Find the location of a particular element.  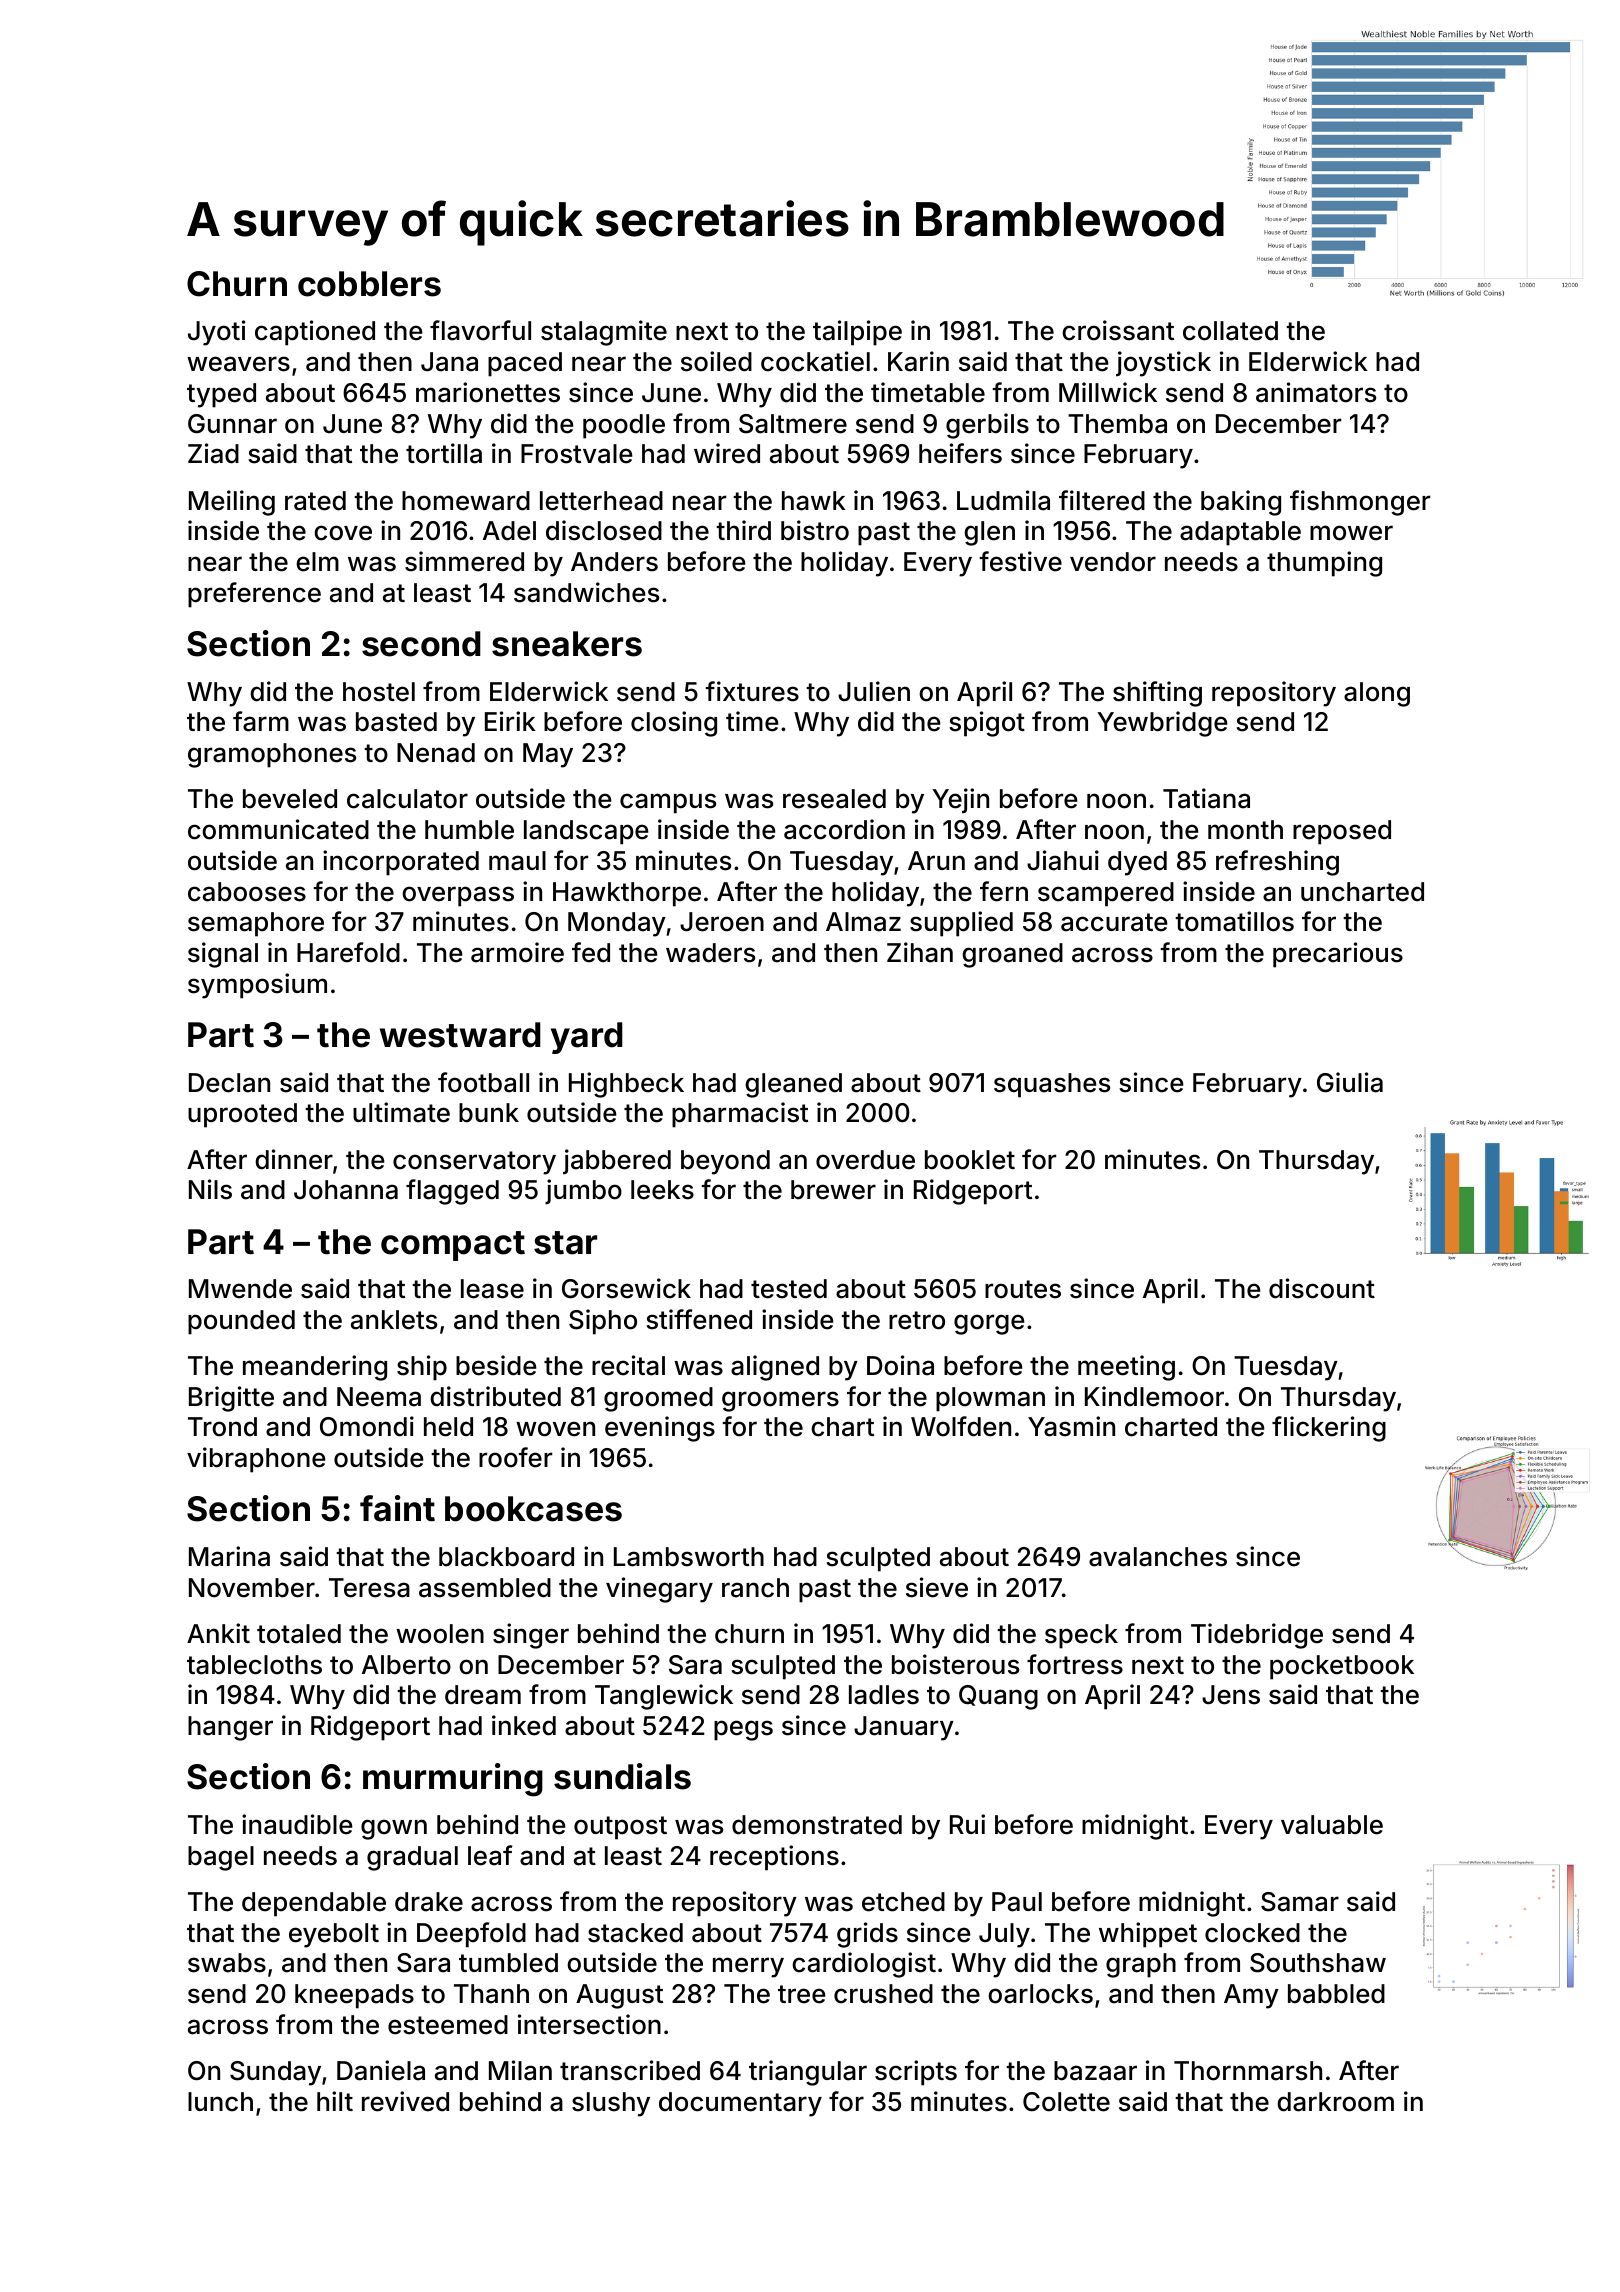

Wolfden is located at coordinates (961, 1426).
